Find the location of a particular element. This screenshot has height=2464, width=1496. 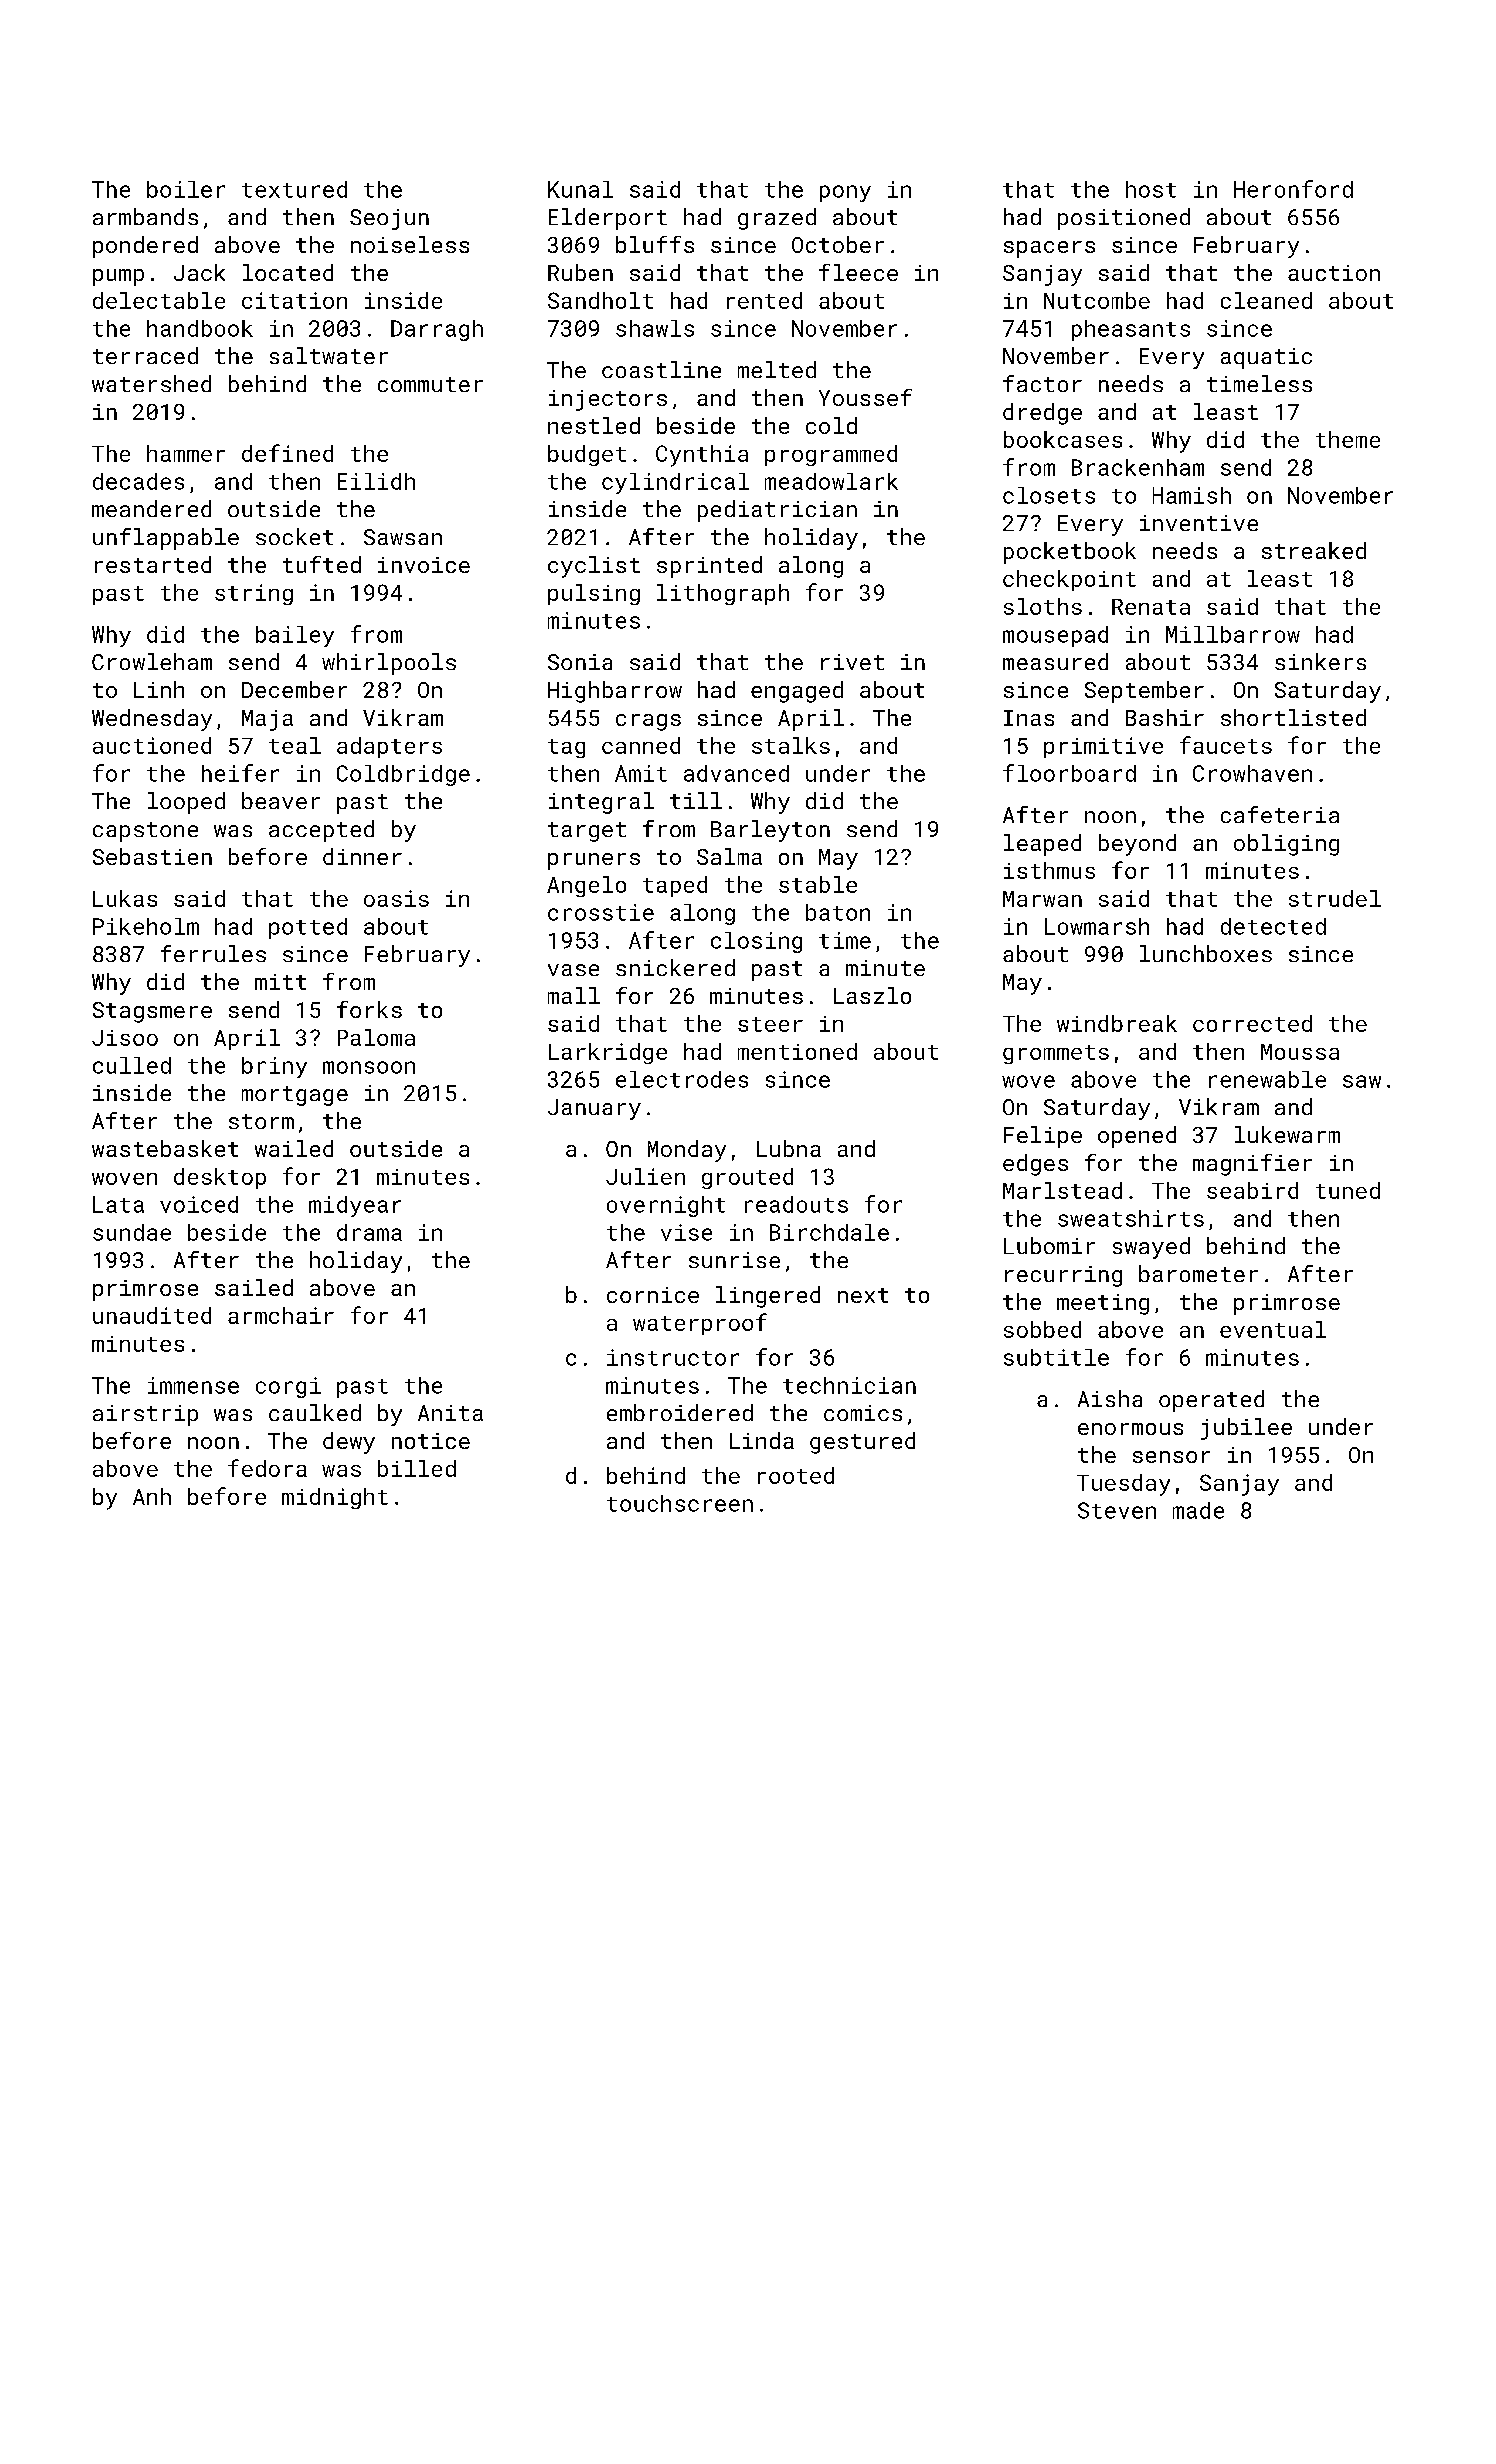

armchair is located at coordinates (281, 1315).
